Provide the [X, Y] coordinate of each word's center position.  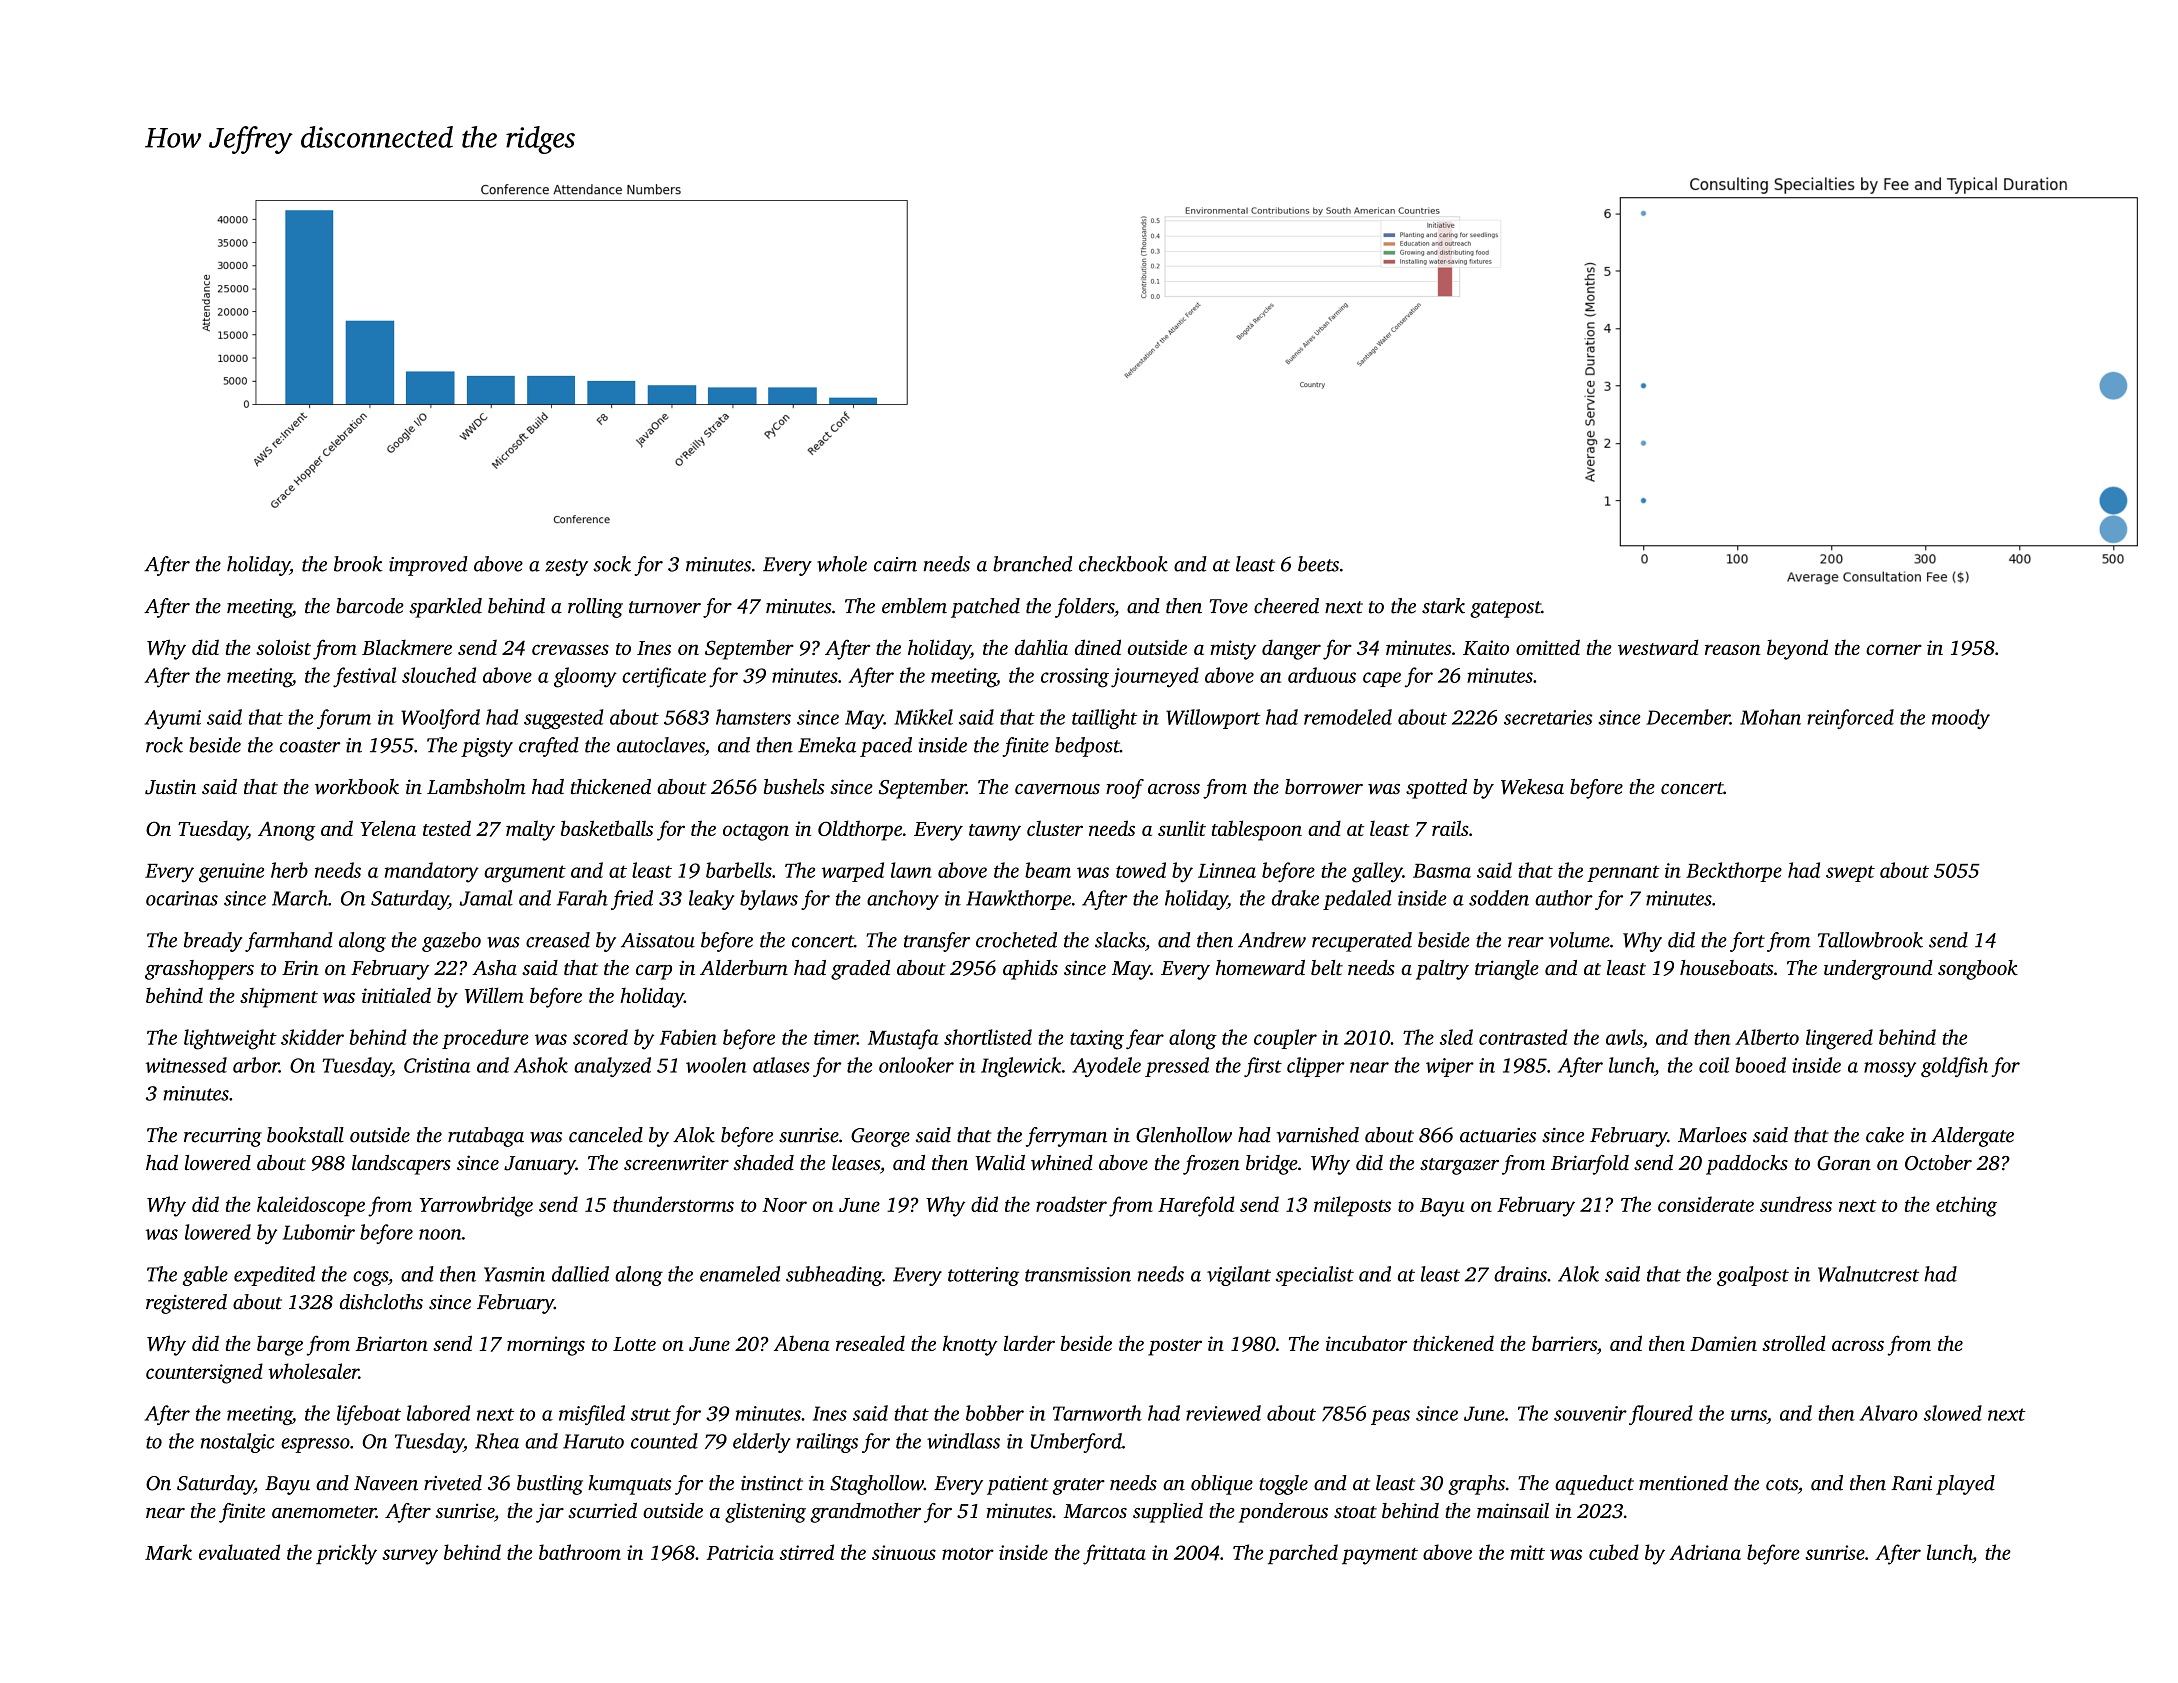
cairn [895, 564]
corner [1894, 649]
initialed [396, 995]
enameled [740, 1274]
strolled [1794, 1343]
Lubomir [319, 1232]
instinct [772, 1483]
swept [1850, 873]
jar [550, 1513]
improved [428, 566]
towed [1141, 870]
